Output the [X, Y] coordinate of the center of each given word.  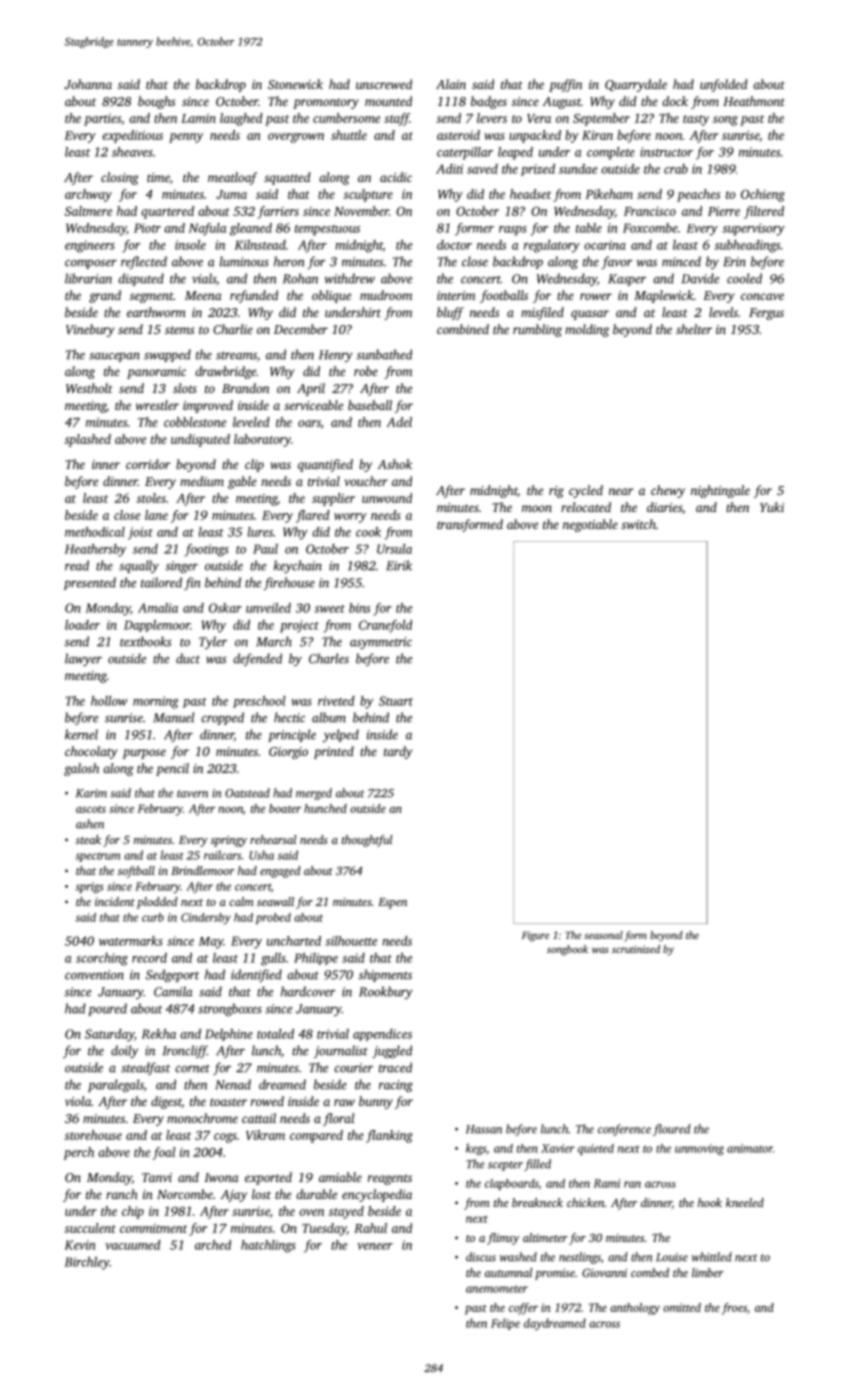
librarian [88, 278]
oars [309, 423]
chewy [668, 491]
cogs [225, 1138]
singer [182, 567]
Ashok [394, 464]
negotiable [590, 525]
